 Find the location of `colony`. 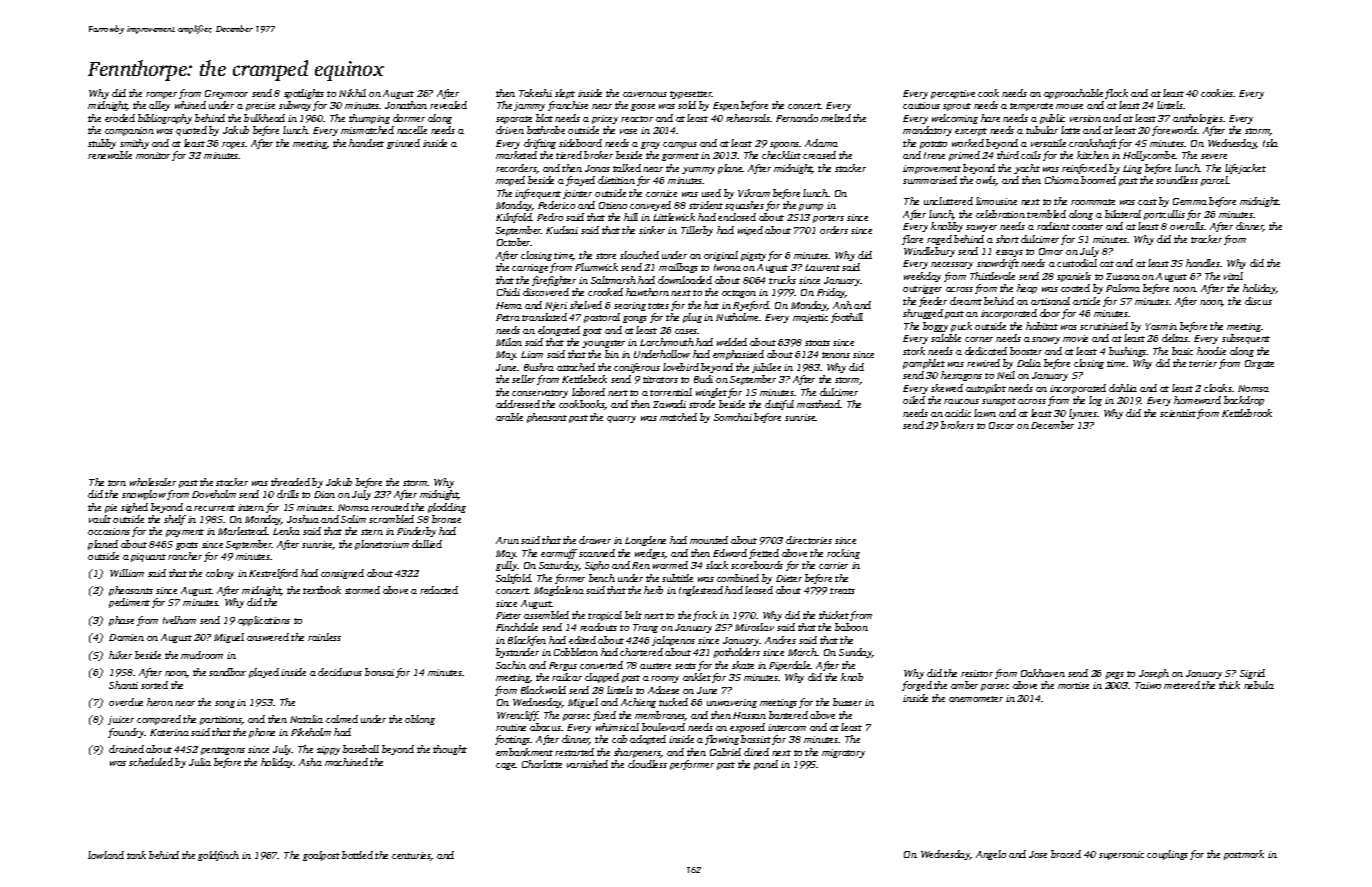

colony is located at coordinates (220, 574).
